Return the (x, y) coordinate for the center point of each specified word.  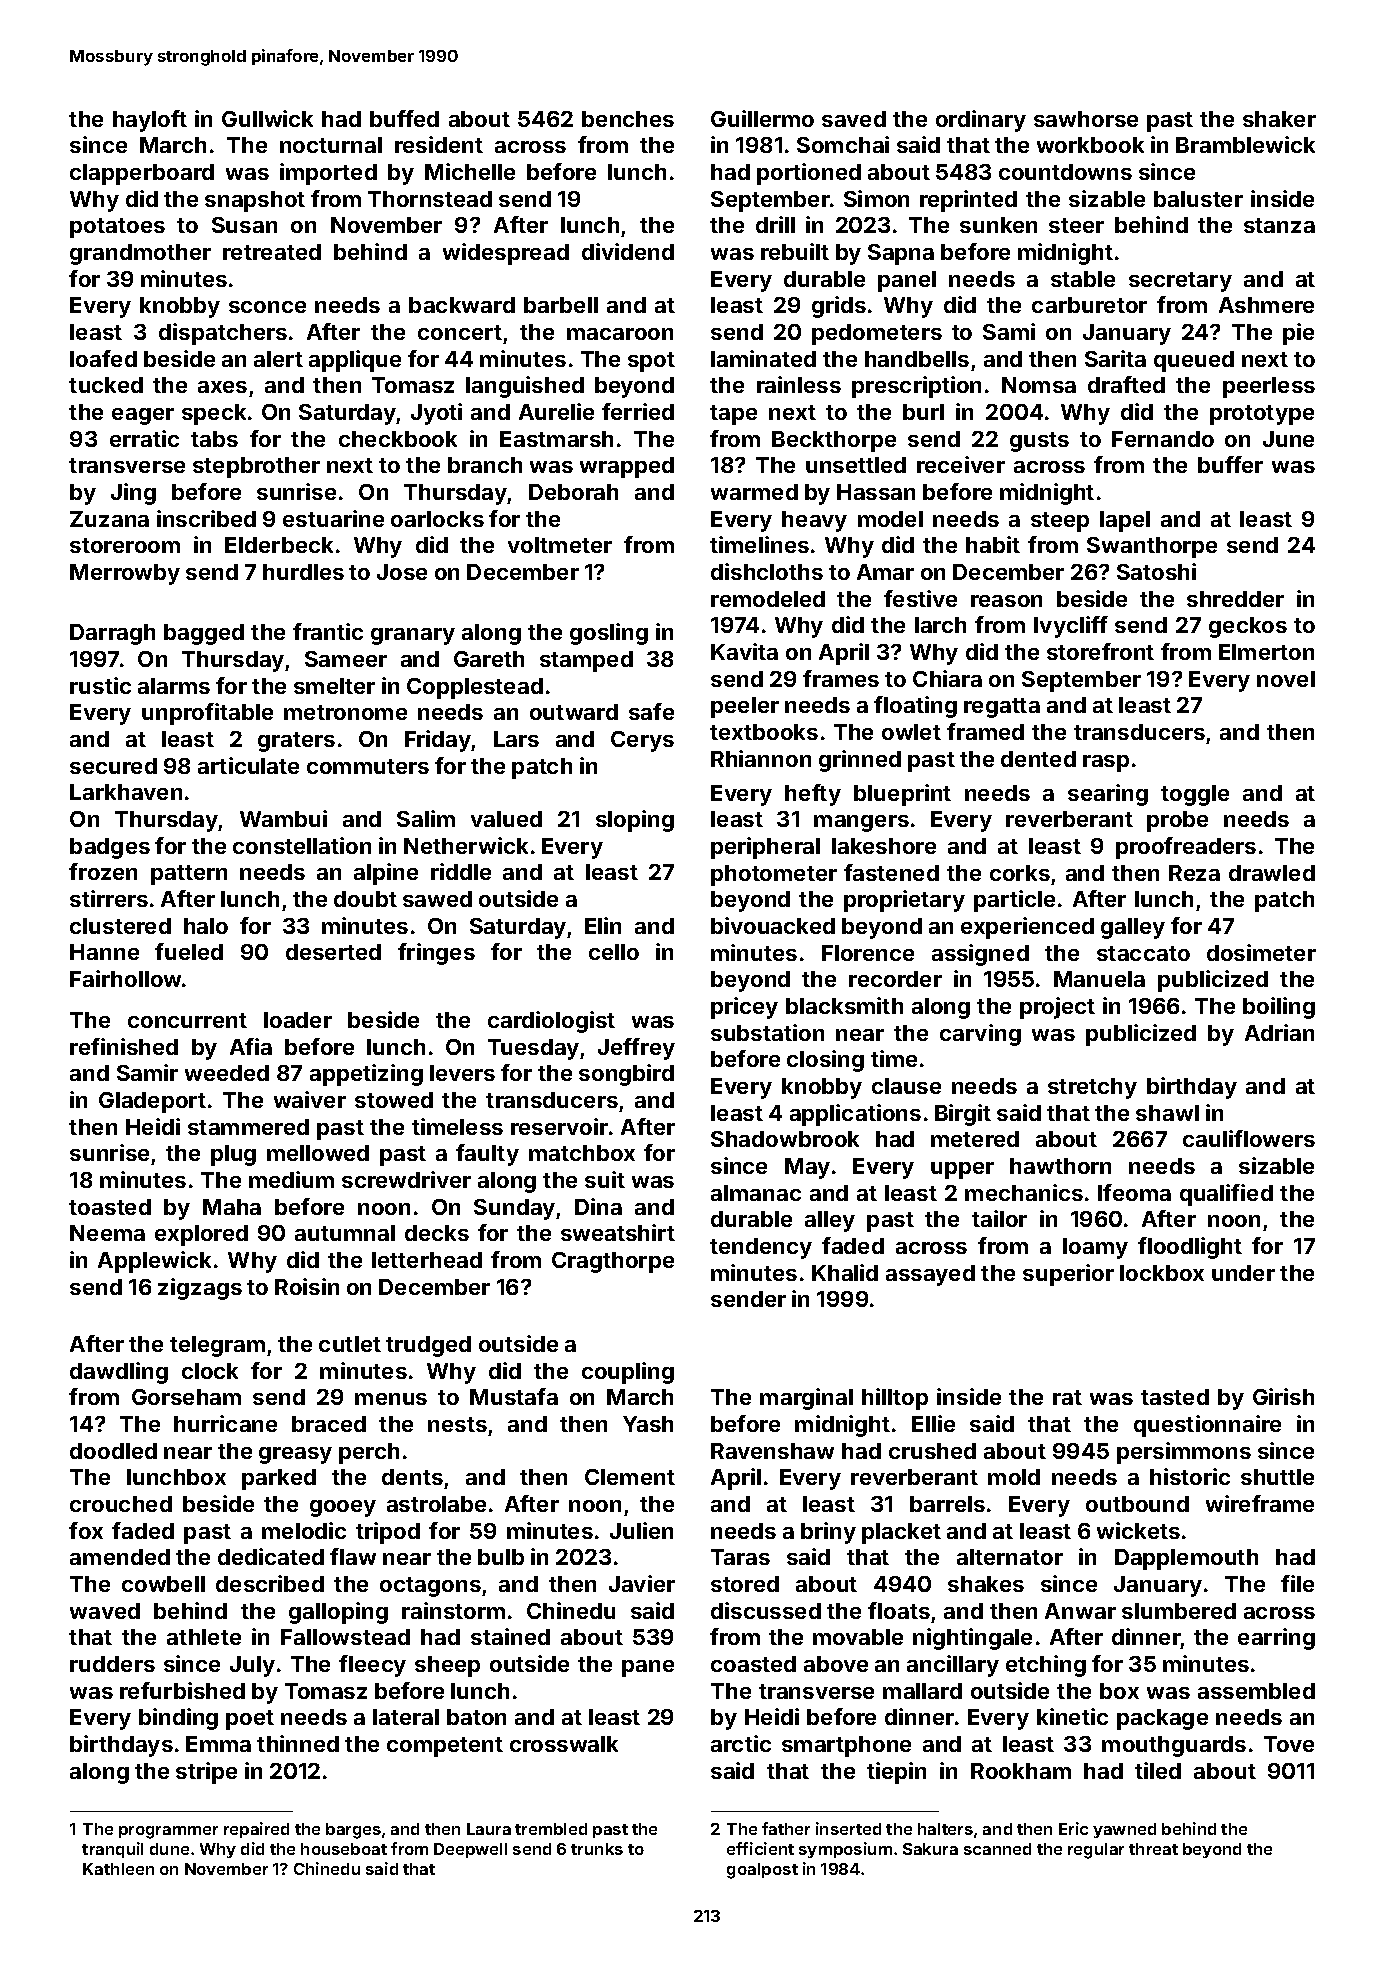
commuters (368, 766)
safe (651, 711)
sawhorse (1086, 119)
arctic (741, 1743)
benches (628, 119)
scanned (997, 1849)
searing (1108, 795)
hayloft (150, 121)
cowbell (163, 1584)
